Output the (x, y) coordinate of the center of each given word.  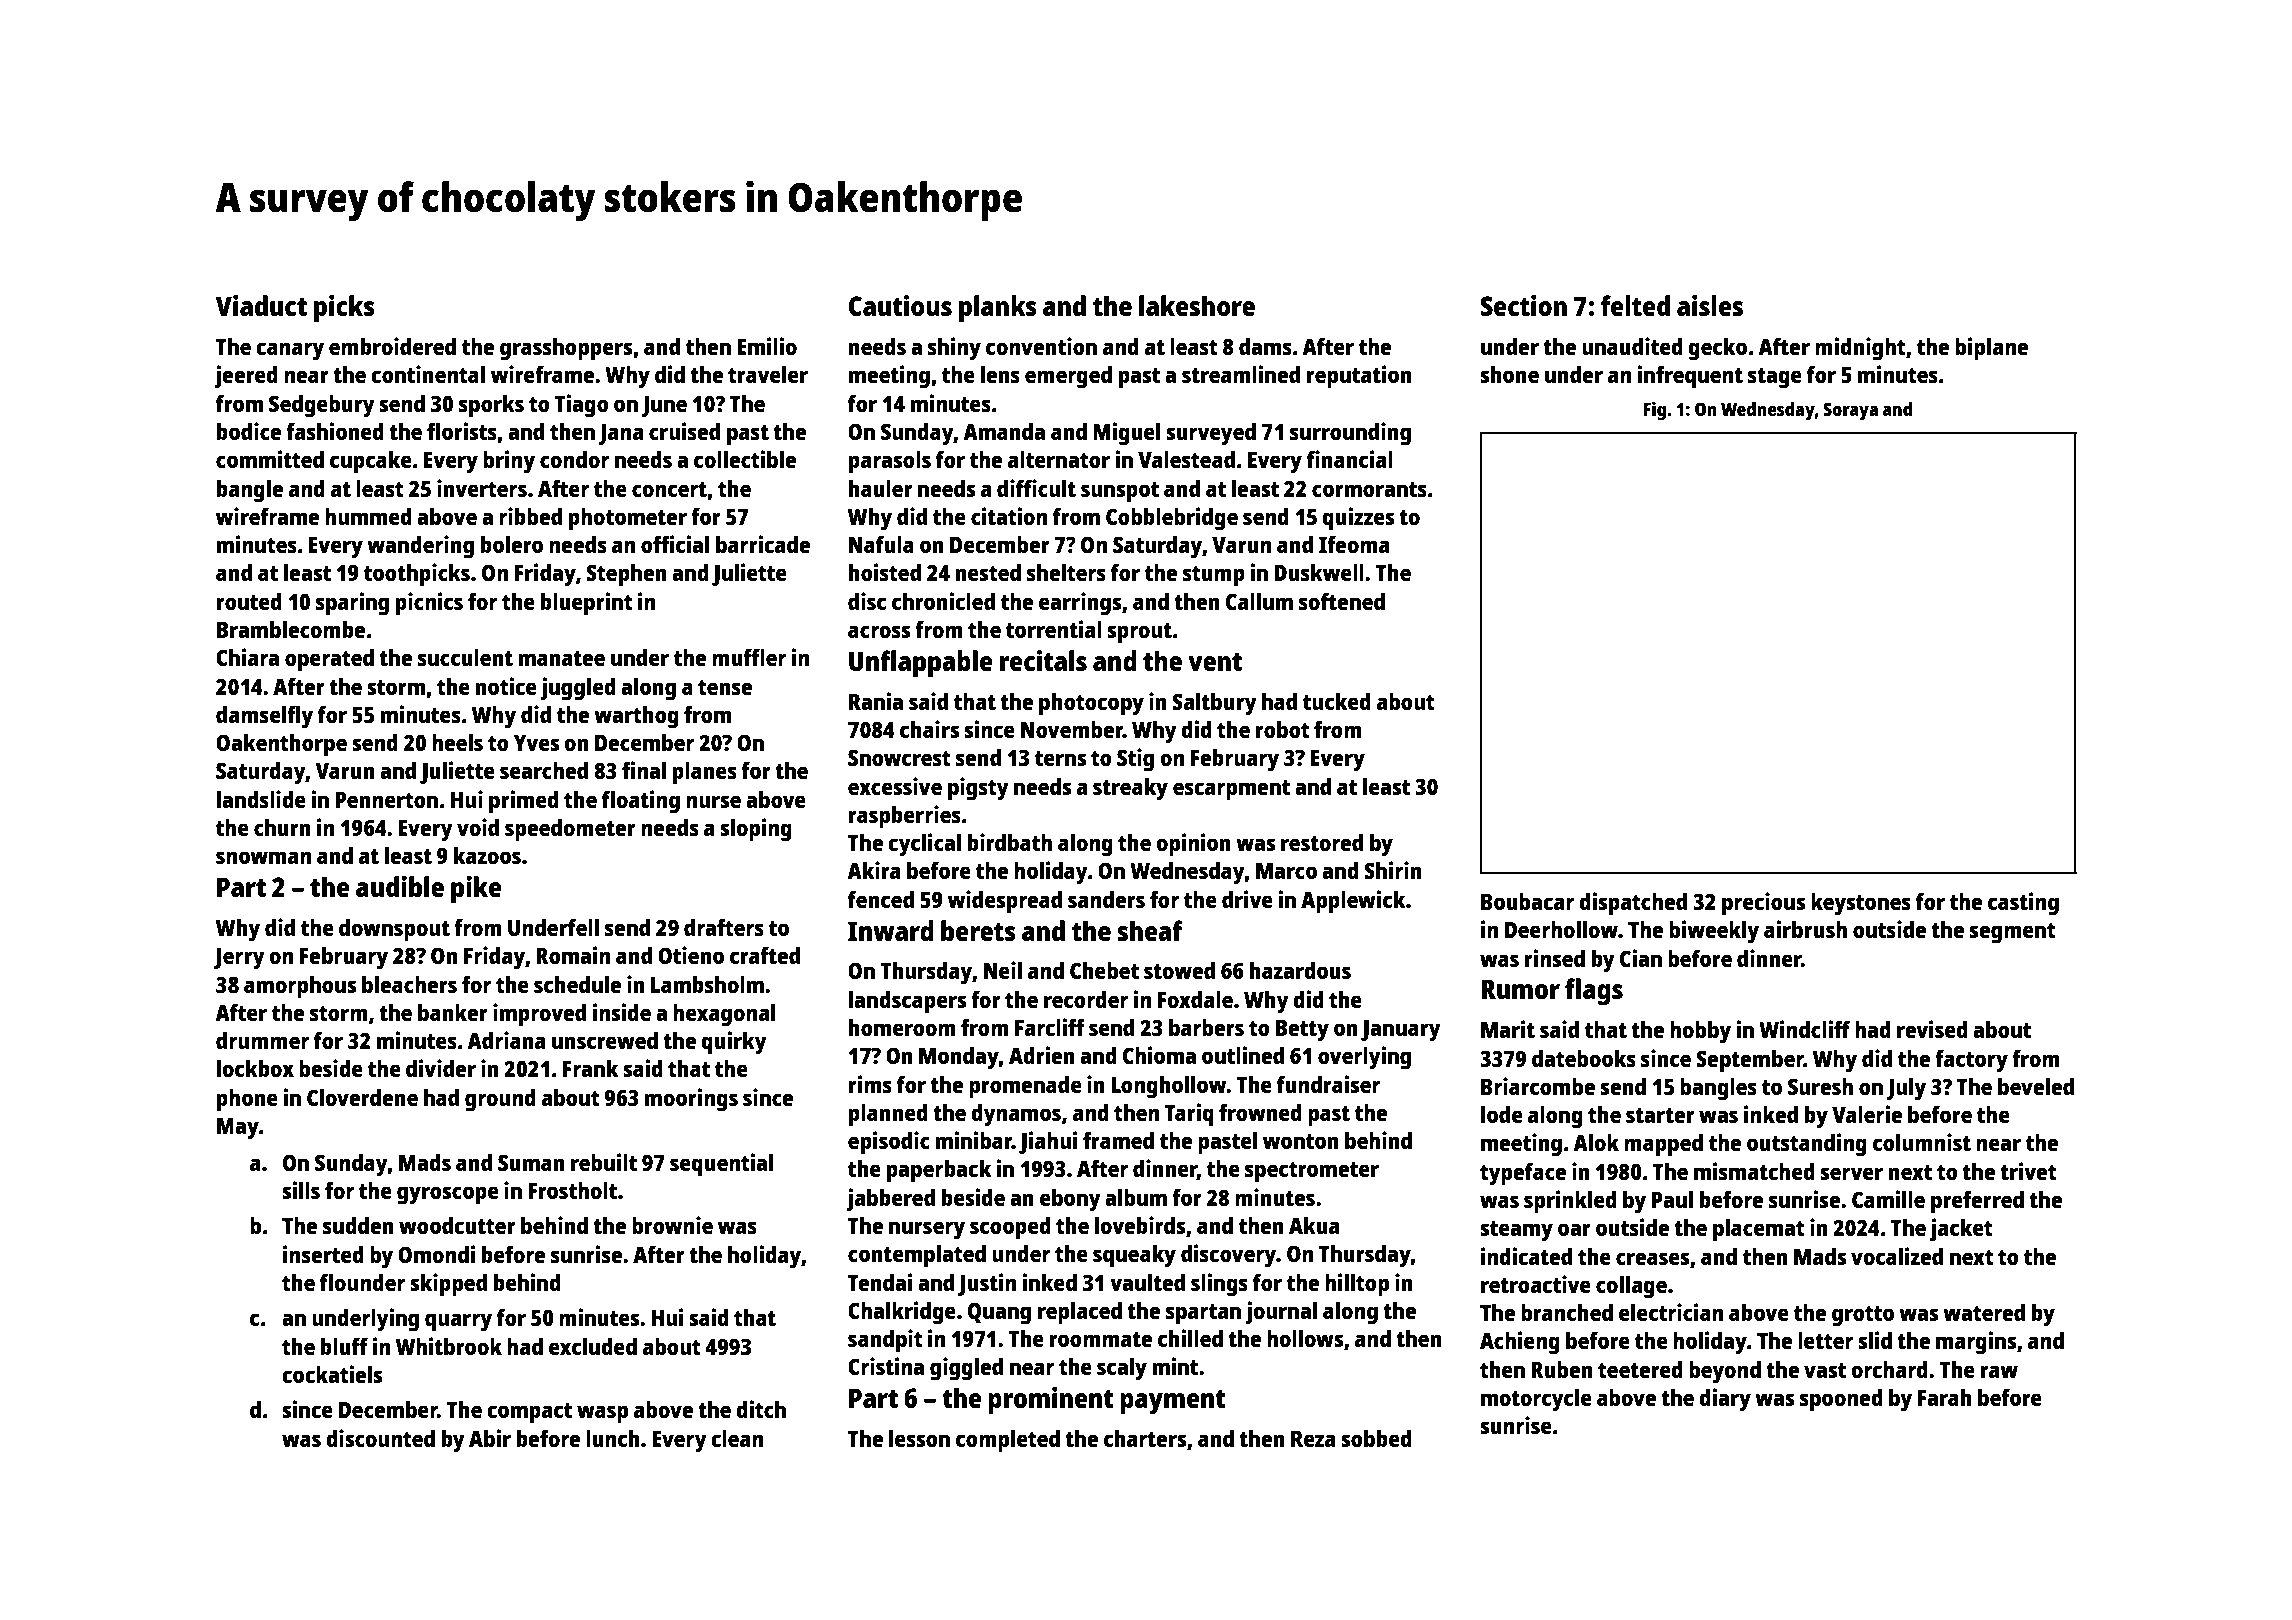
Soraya (1850, 411)
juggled (578, 689)
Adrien (1042, 1055)
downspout (394, 930)
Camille (1888, 1199)
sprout (1139, 633)
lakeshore (1197, 305)
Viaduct (261, 305)
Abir (490, 1438)
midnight (1860, 349)
